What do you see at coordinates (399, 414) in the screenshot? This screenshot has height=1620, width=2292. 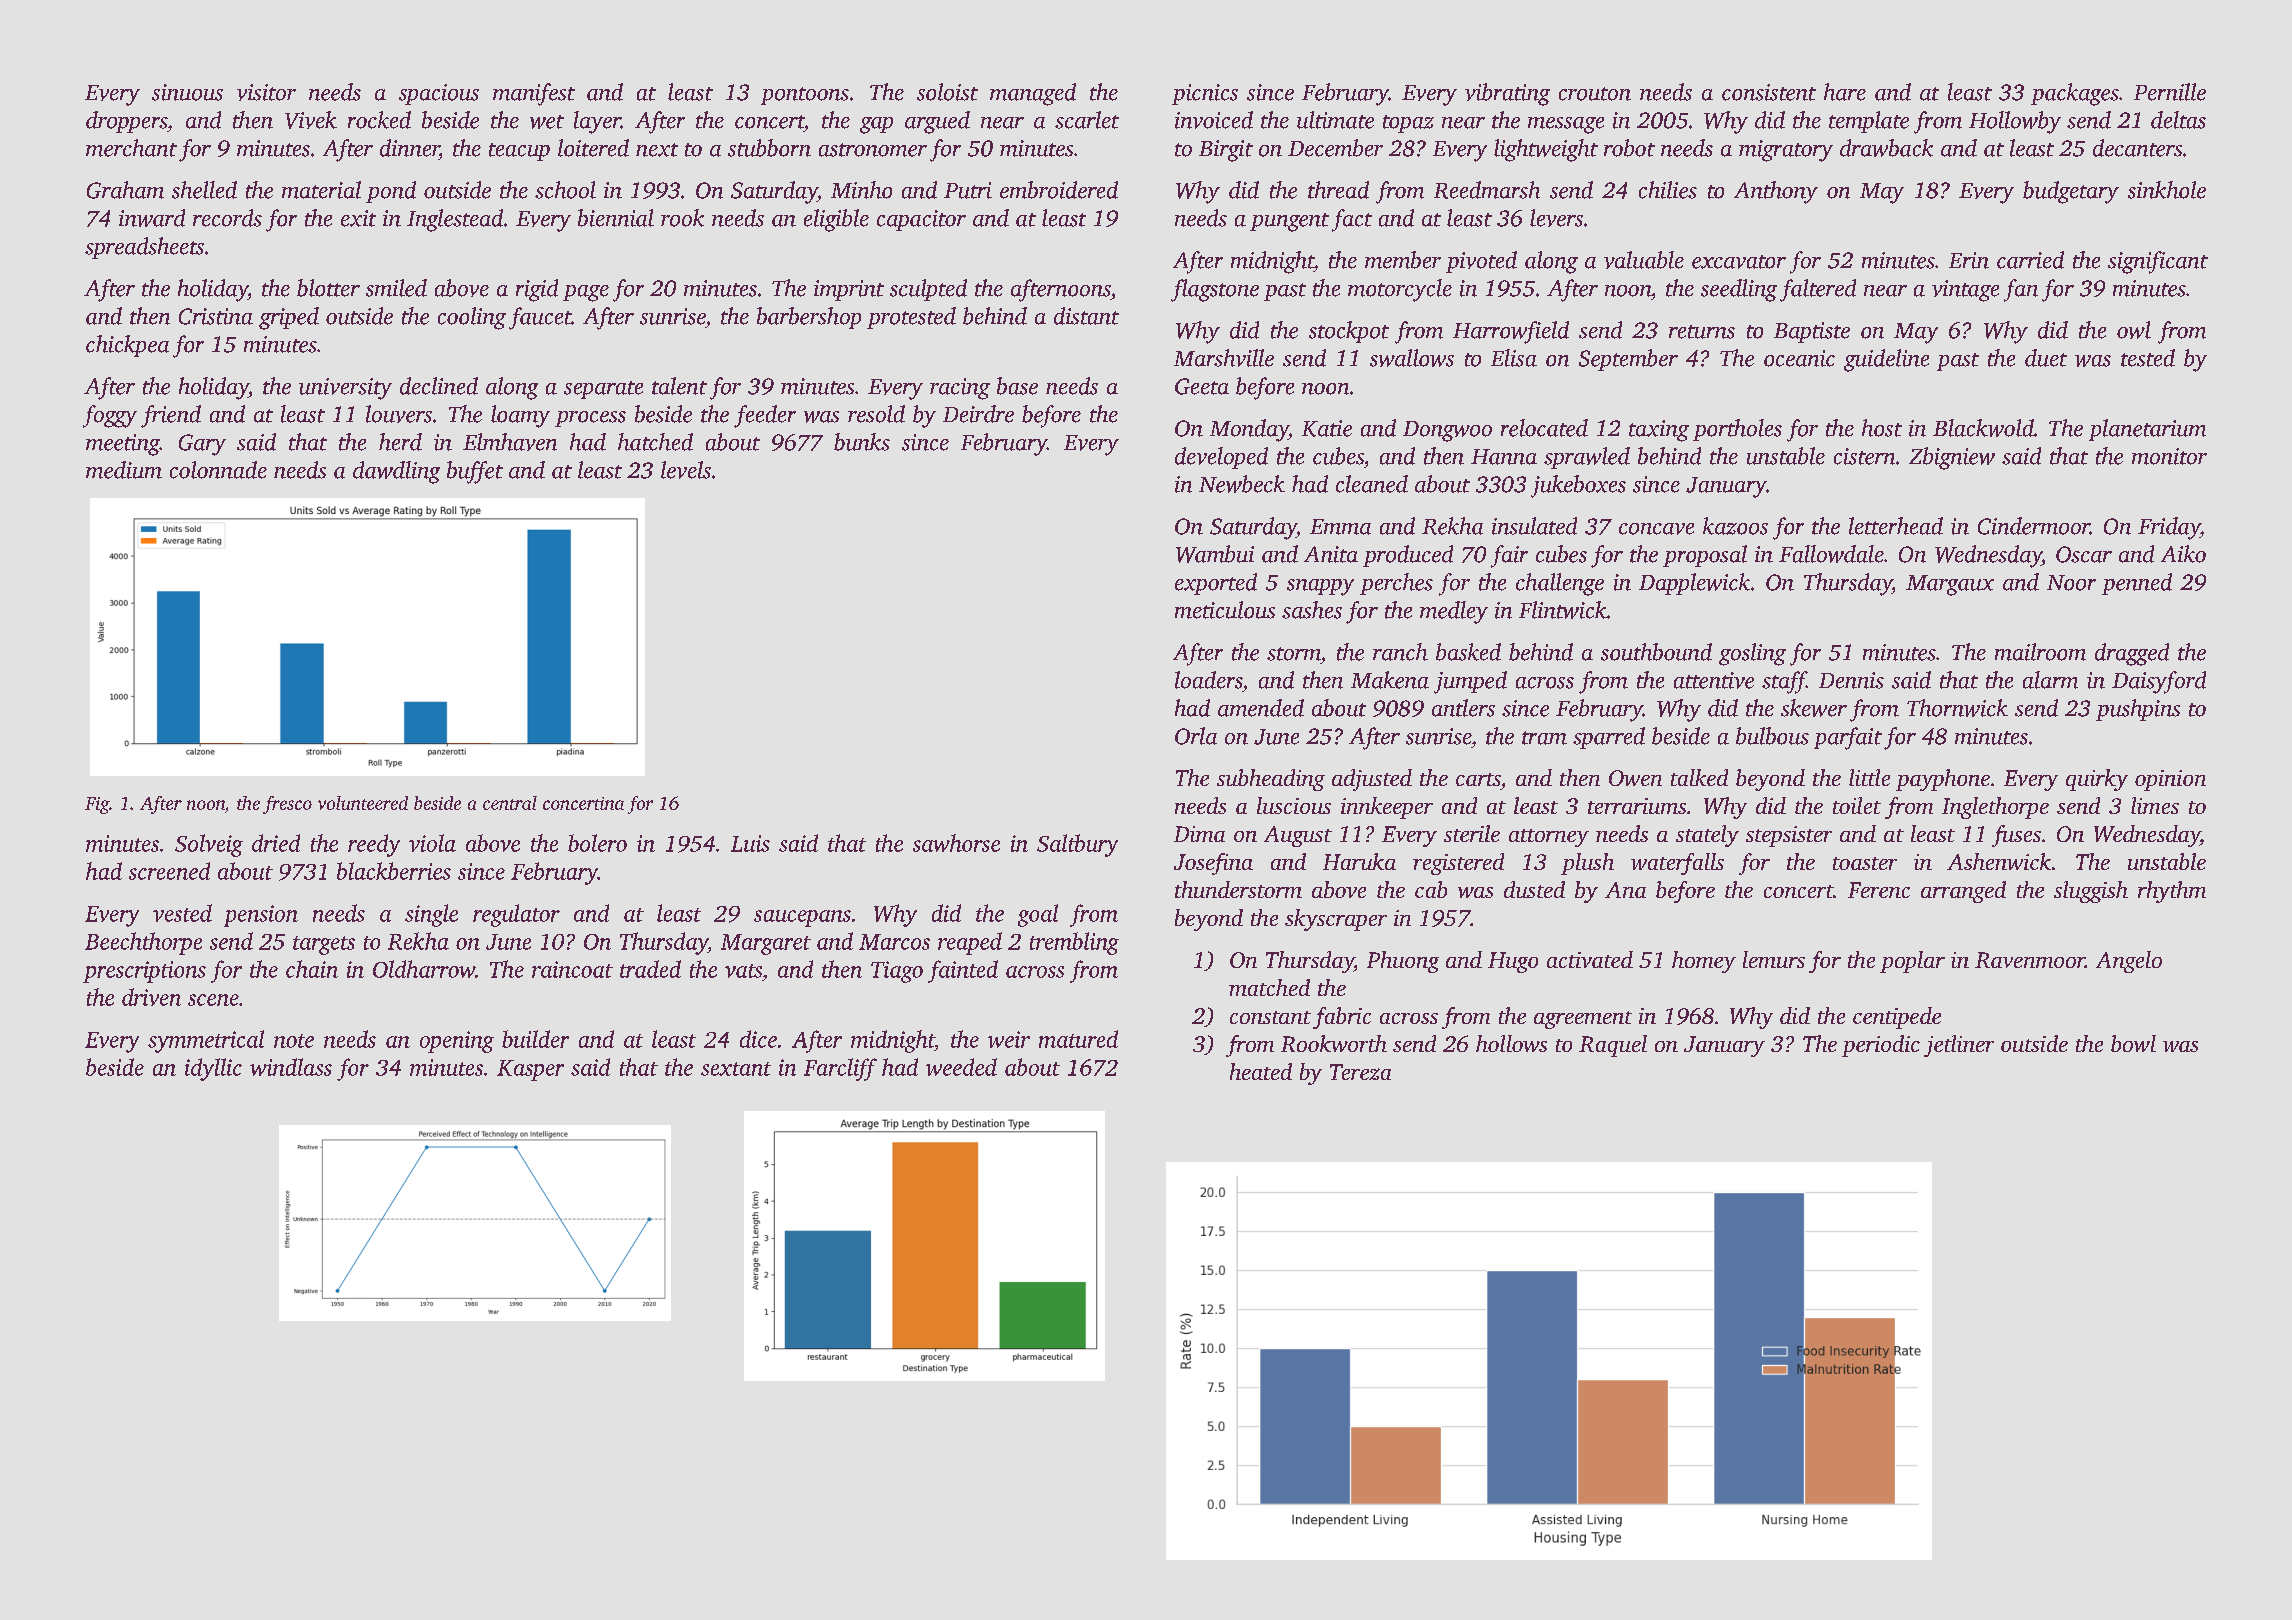 I see `louvers` at bounding box center [399, 414].
